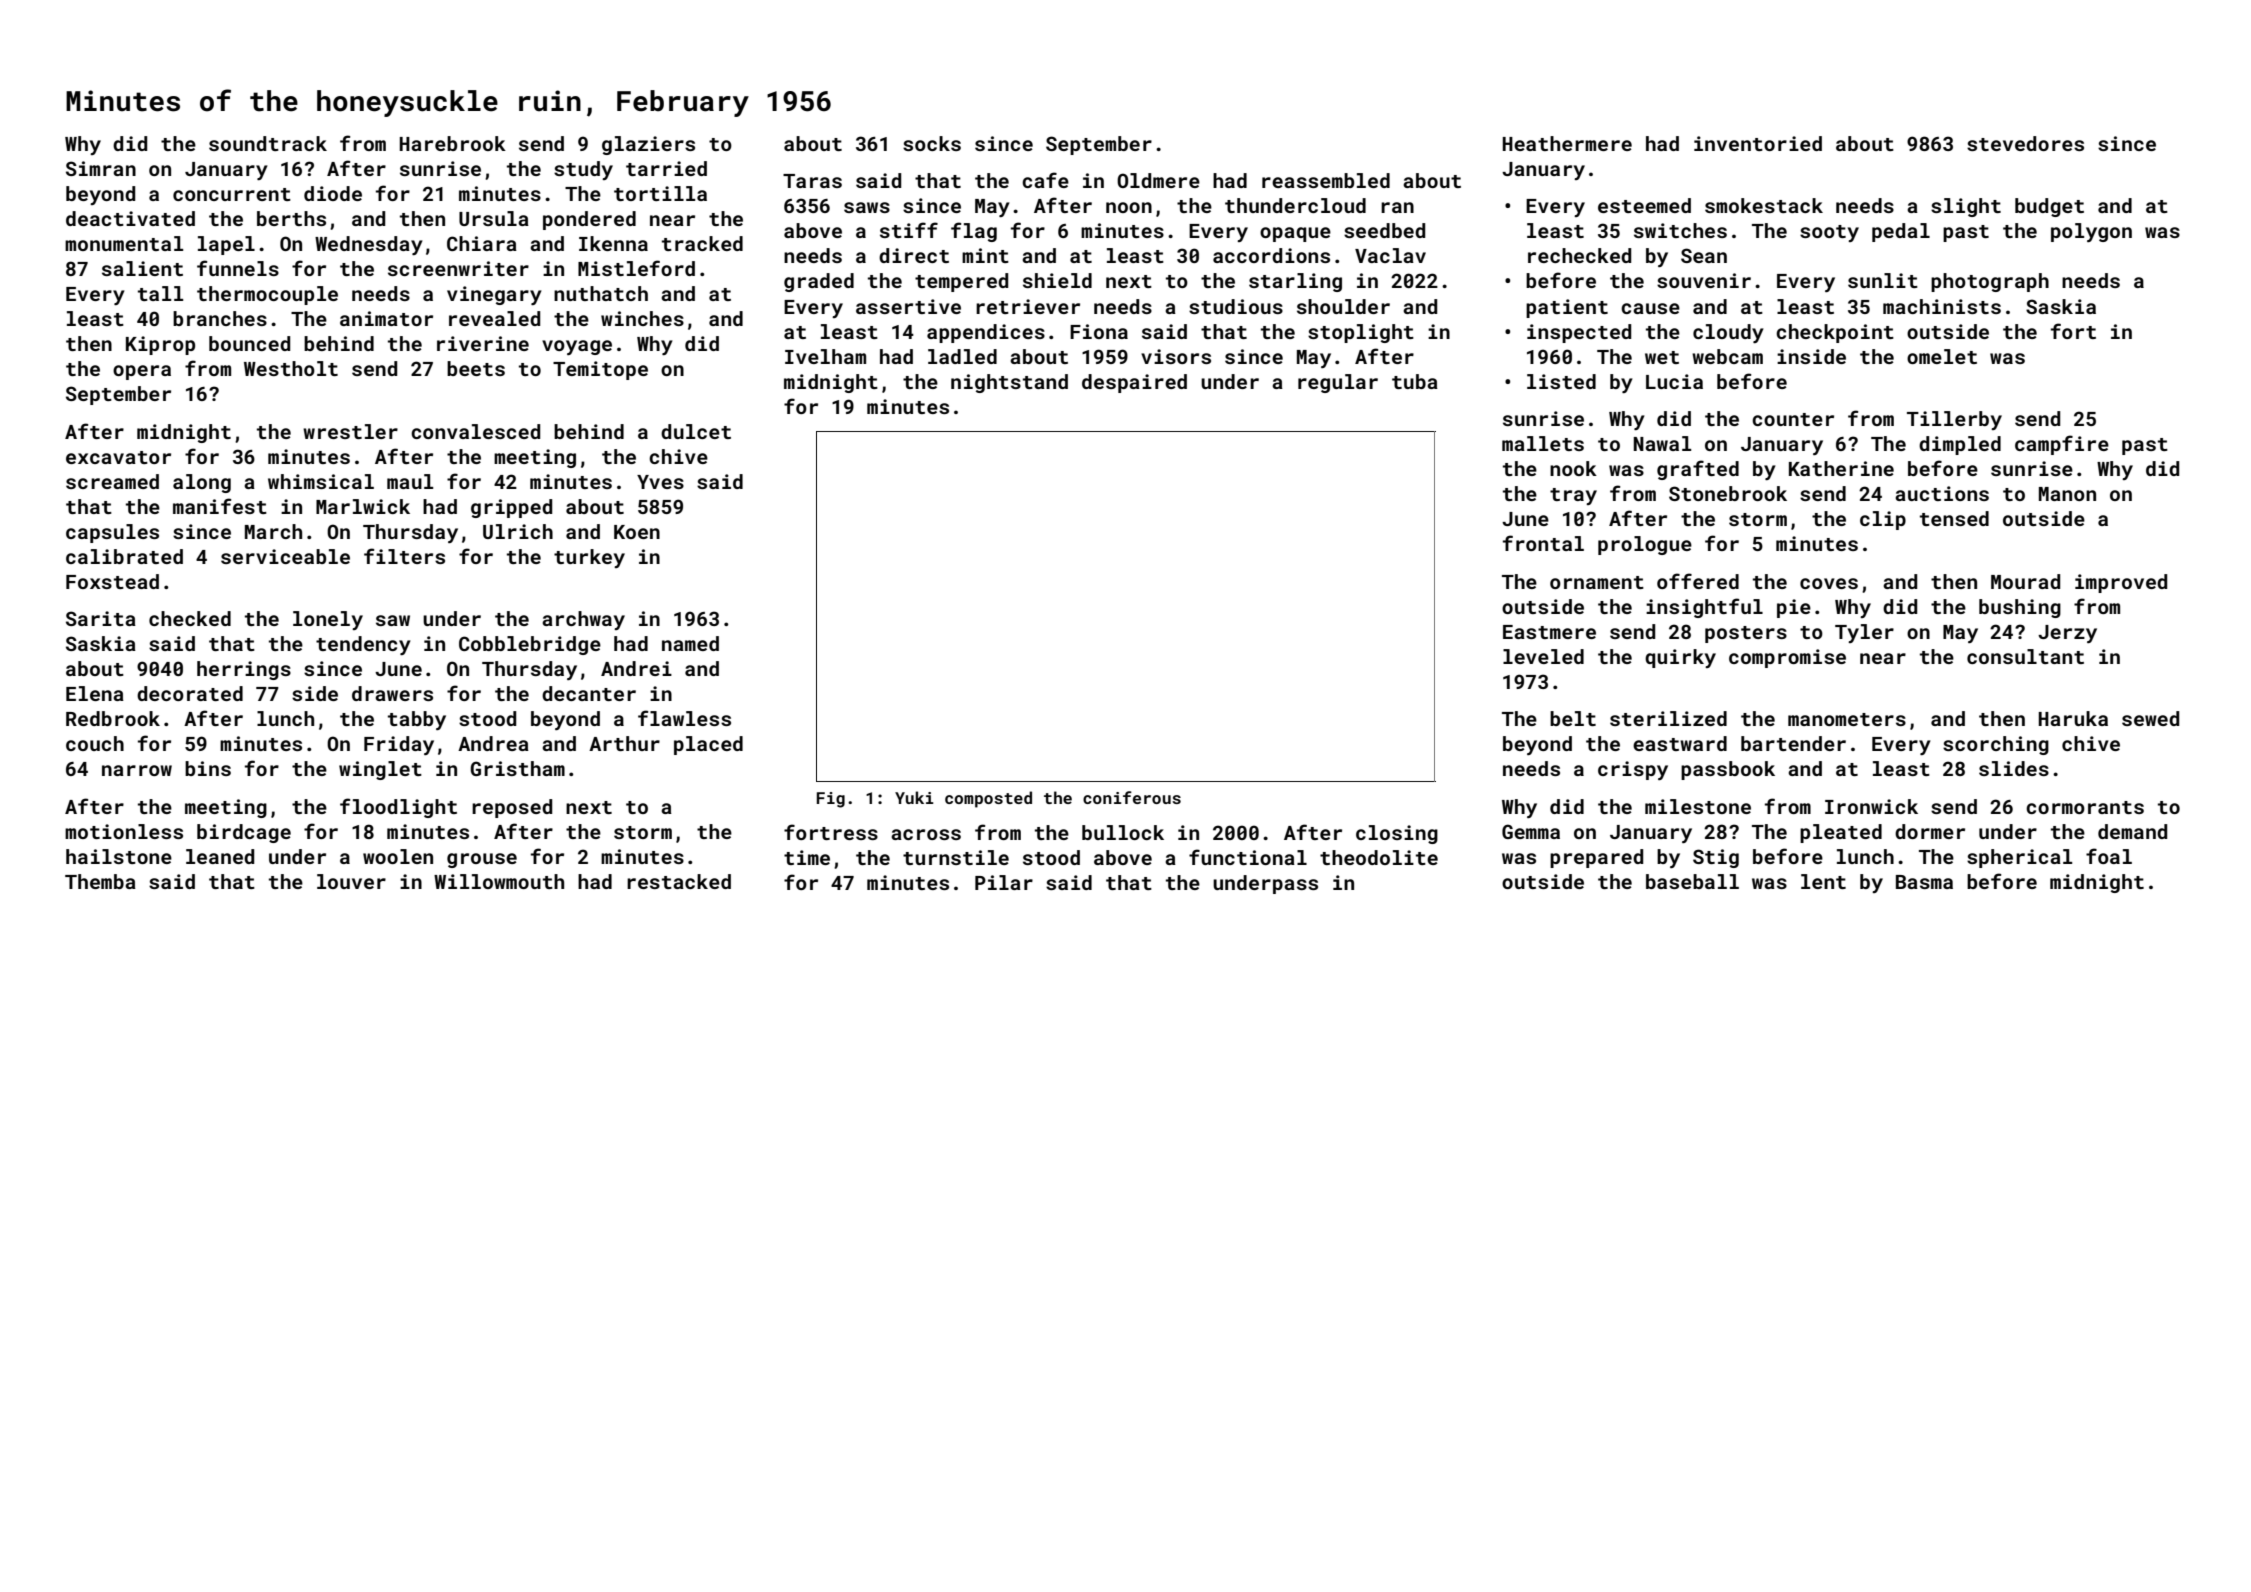  Describe the element at coordinates (684, 718) in the page. I see `flawless` at that location.
